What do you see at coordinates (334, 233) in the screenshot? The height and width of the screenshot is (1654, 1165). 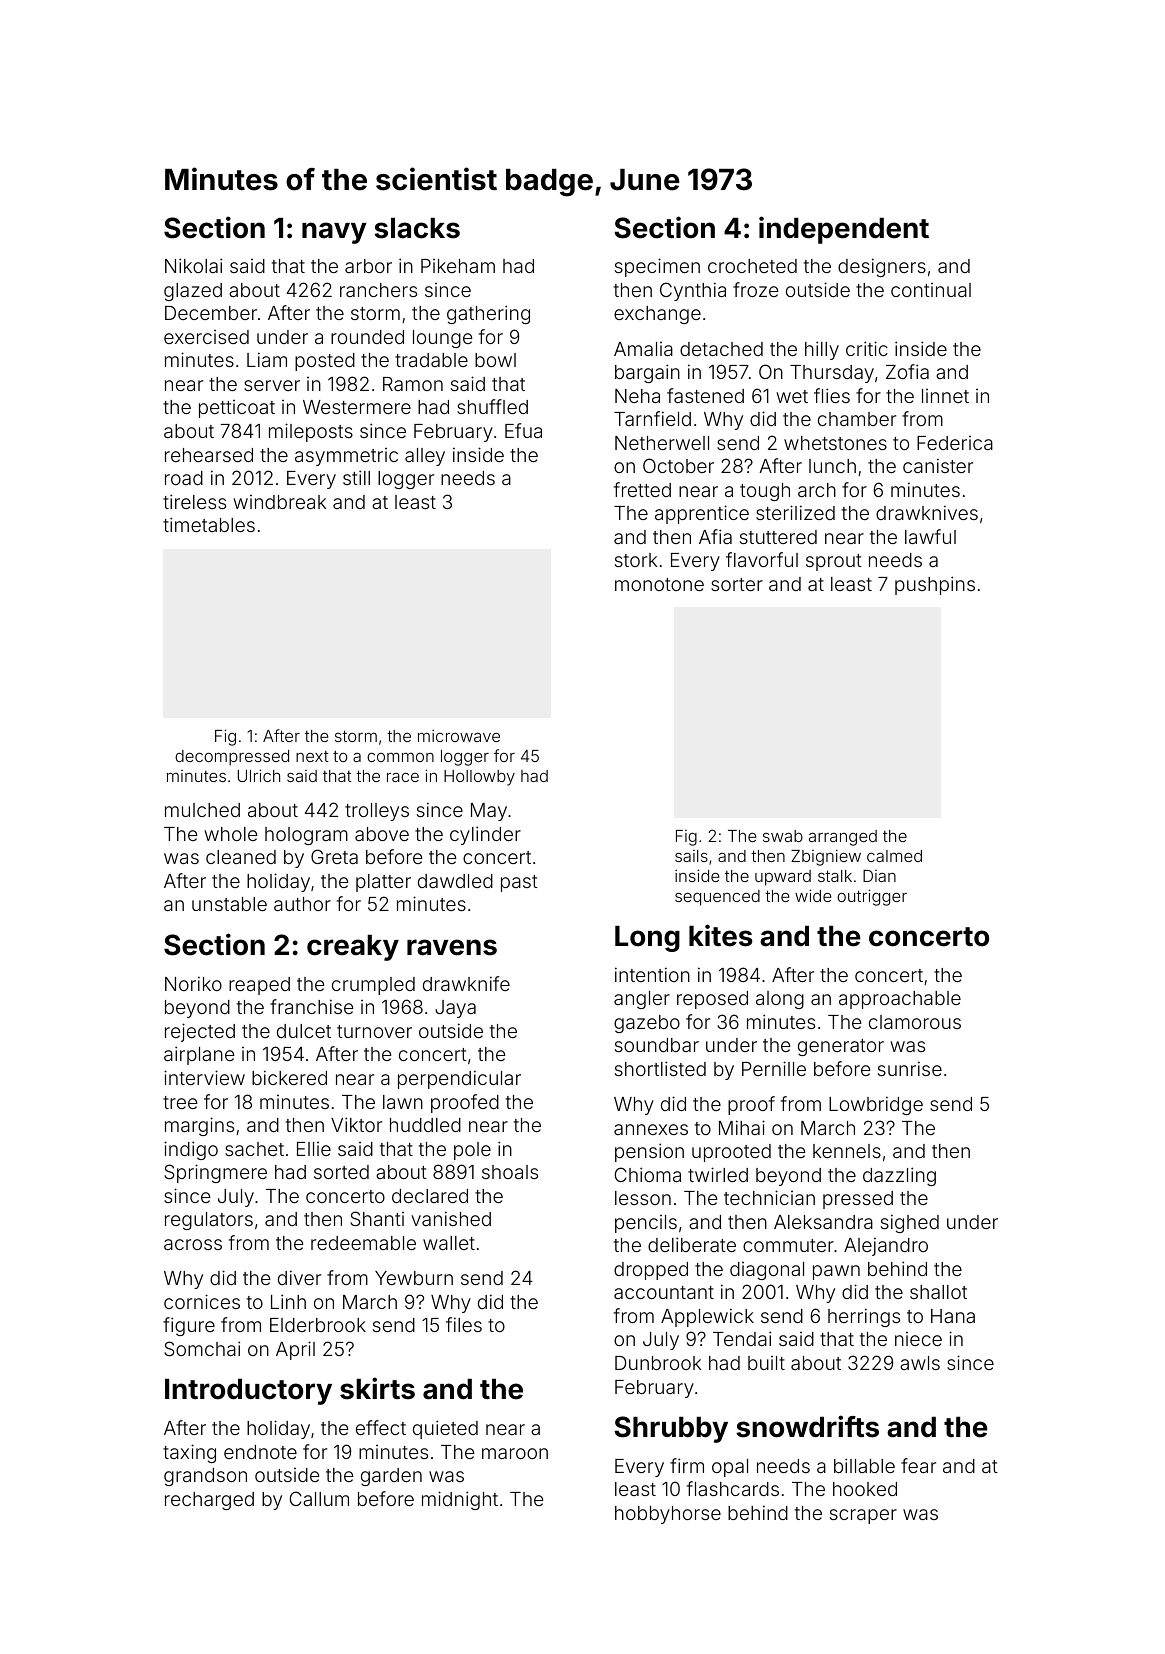 I see `navy` at bounding box center [334, 233].
